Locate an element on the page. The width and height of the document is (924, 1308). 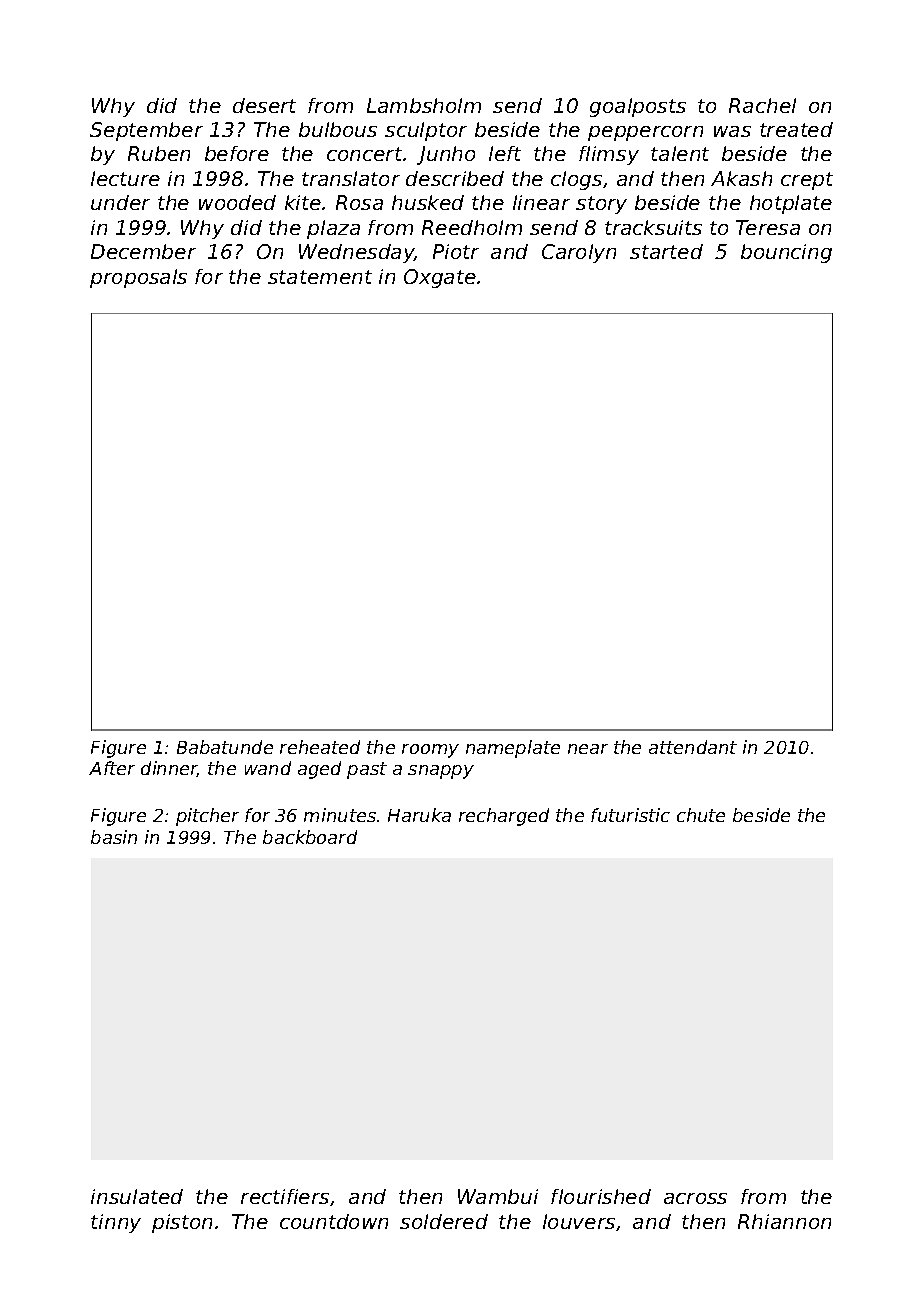
attendant is located at coordinates (693, 747).
